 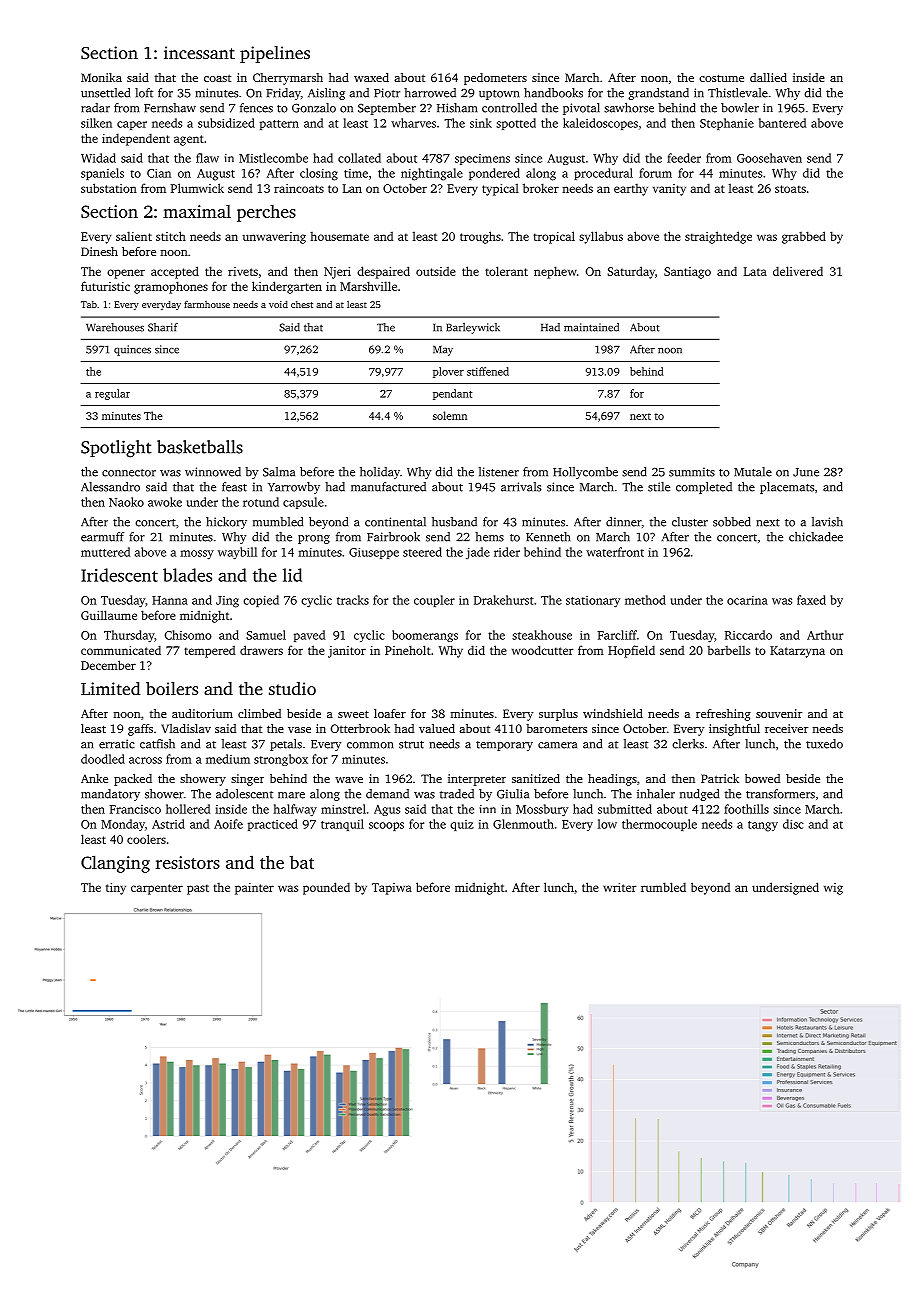 I want to click on Tapiwa, so click(x=392, y=889).
